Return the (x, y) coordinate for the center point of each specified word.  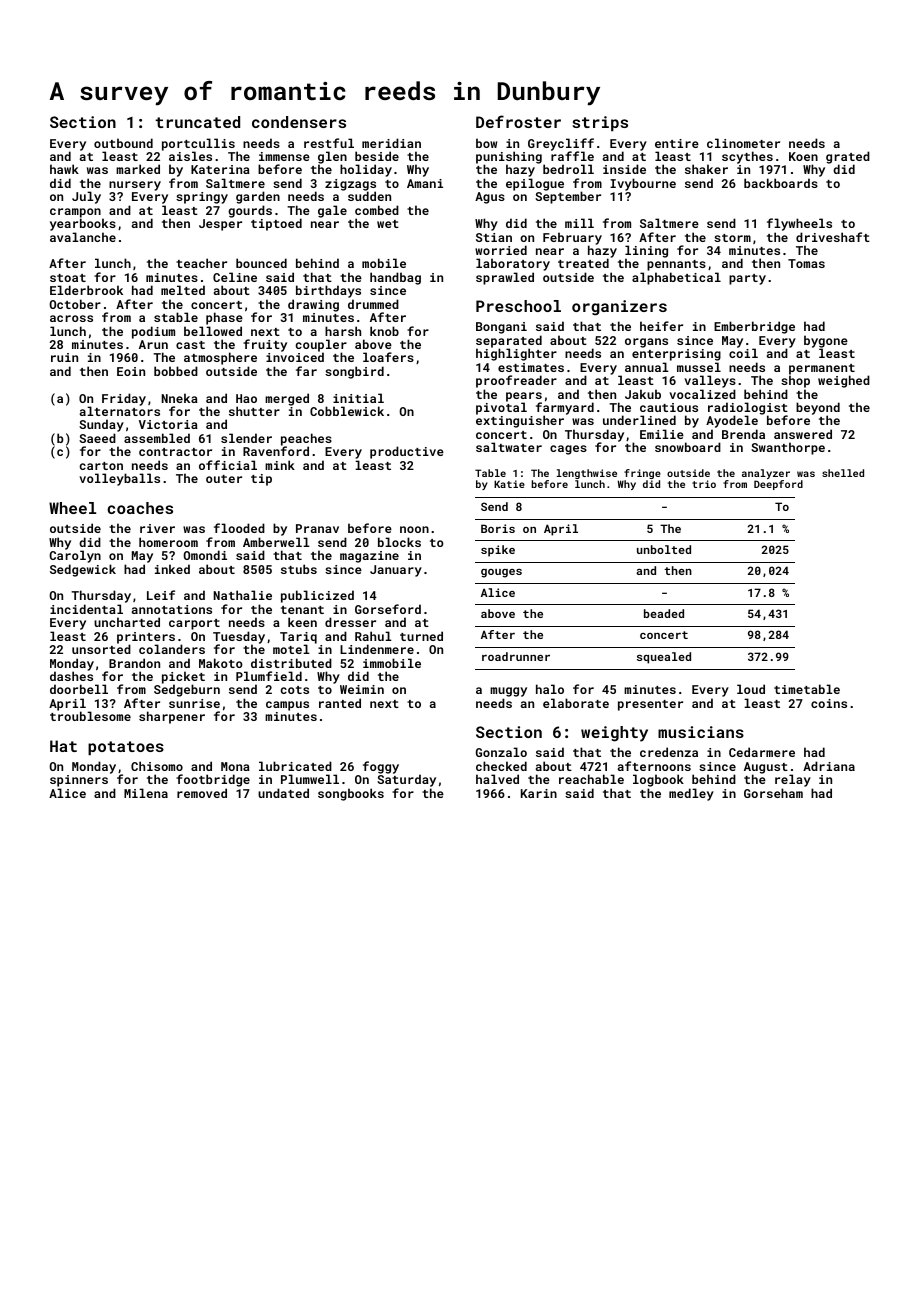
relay (793, 780)
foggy (381, 767)
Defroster (518, 121)
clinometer (743, 143)
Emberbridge (754, 327)
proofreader (516, 381)
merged (287, 399)
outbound (123, 143)
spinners (79, 781)
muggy (508, 692)
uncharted (127, 622)
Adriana (829, 766)
